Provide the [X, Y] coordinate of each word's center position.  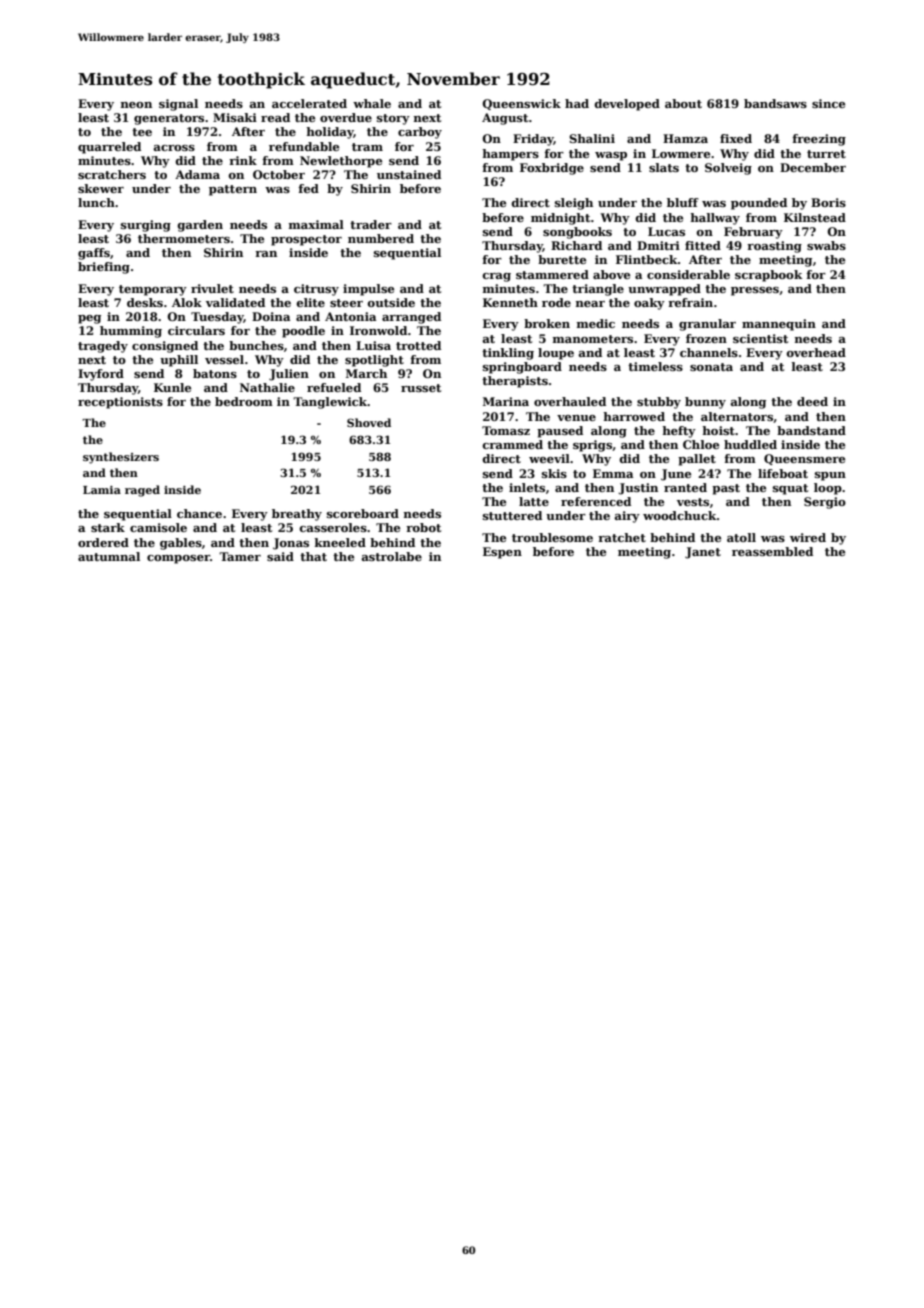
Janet [703, 553]
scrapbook [768, 276]
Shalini [592, 138]
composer [178, 559]
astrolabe [391, 556]
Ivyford [101, 375]
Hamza [685, 138]
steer [346, 303]
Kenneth [510, 302]
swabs [826, 245]
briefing [104, 268]
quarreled [109, 148]
